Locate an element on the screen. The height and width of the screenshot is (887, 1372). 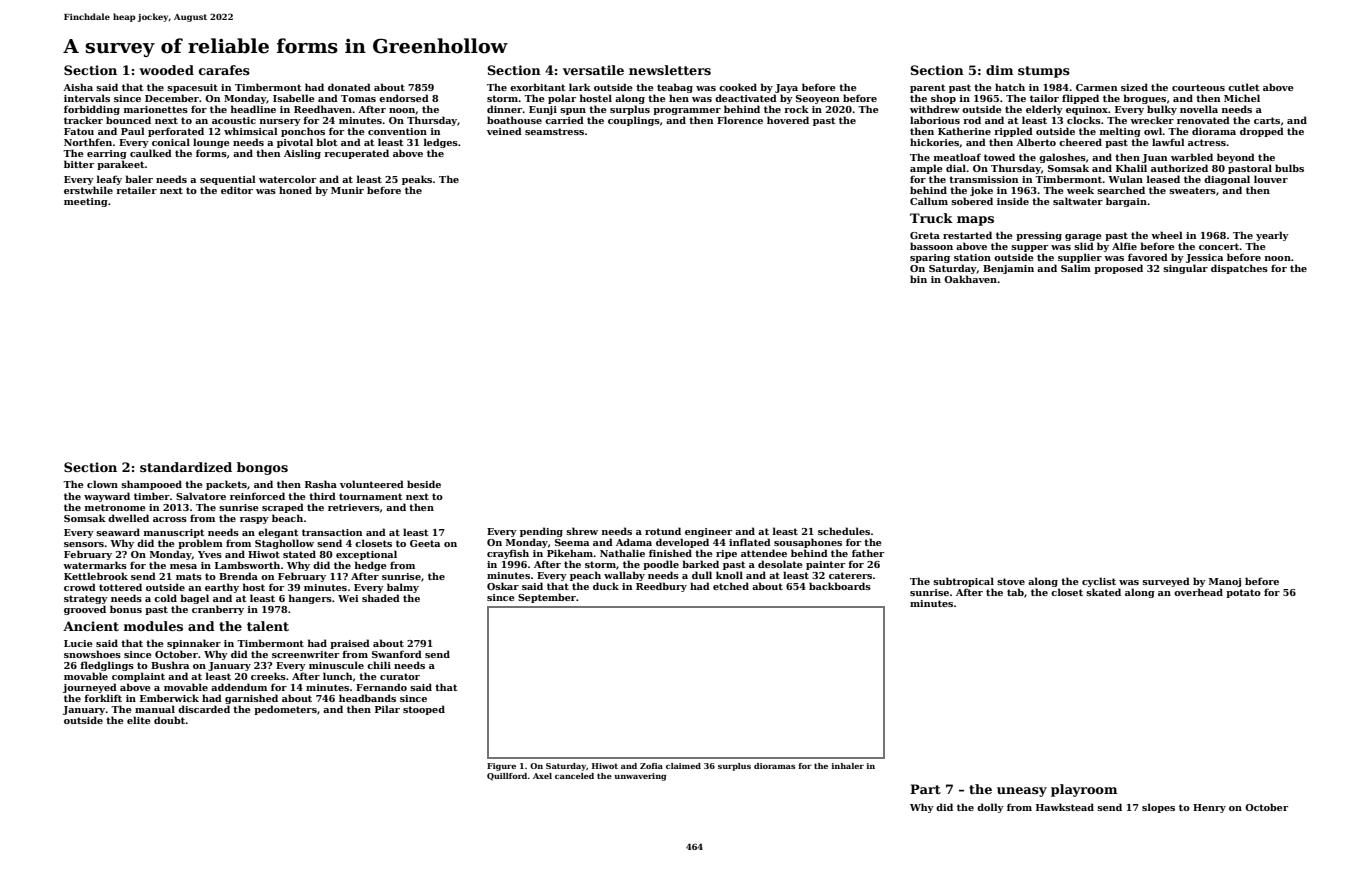
Quillford is located at coordinates (507, 777).
